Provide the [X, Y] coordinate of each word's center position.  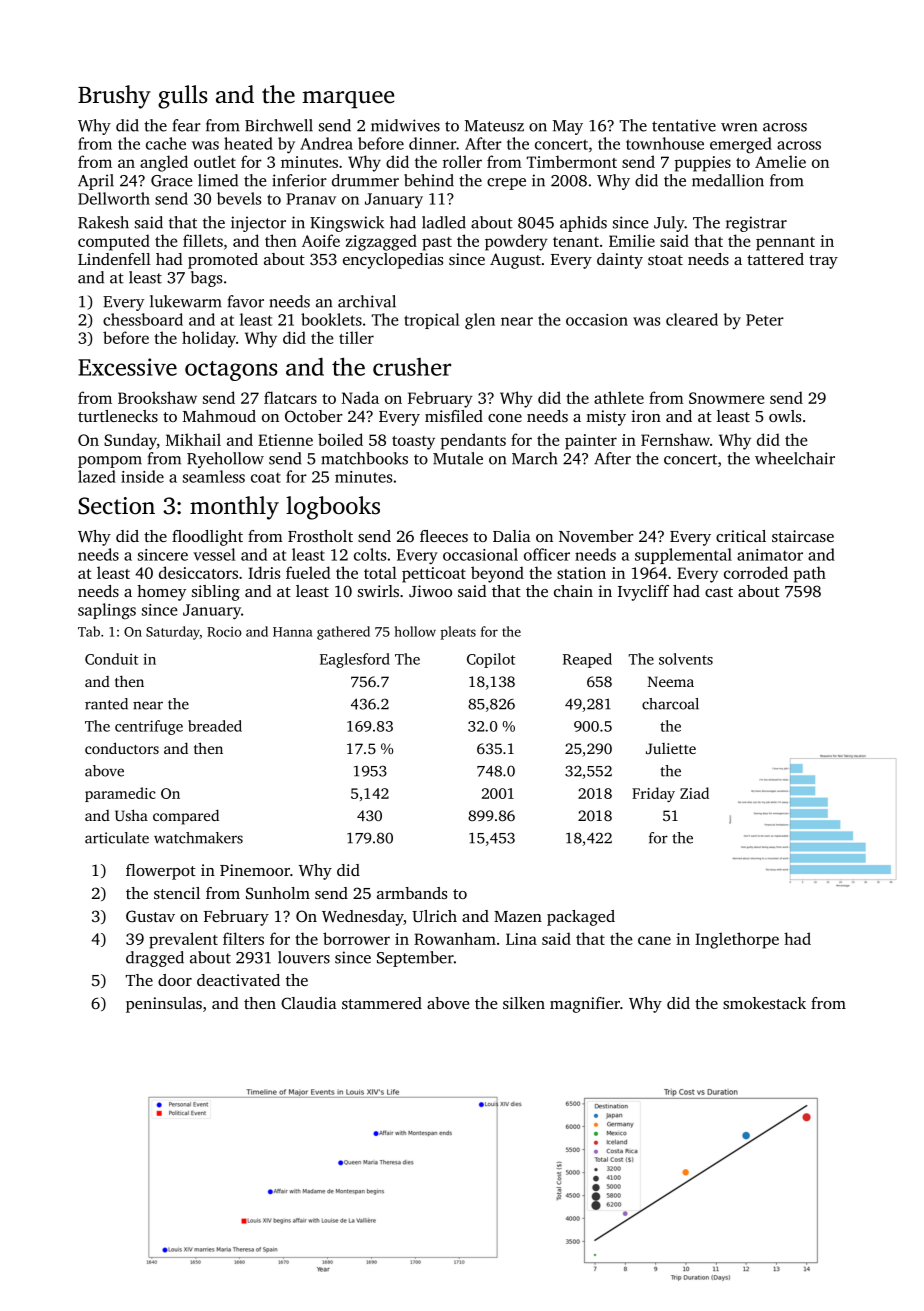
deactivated [238, 980]
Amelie [780, 161]
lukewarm [186, 301]
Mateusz [494, 126]
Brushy [114, 97]
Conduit [111, 659]
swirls [378, 591]
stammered [382, 1003]
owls [785, 416]
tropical [431, 321]
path [810, 574]
